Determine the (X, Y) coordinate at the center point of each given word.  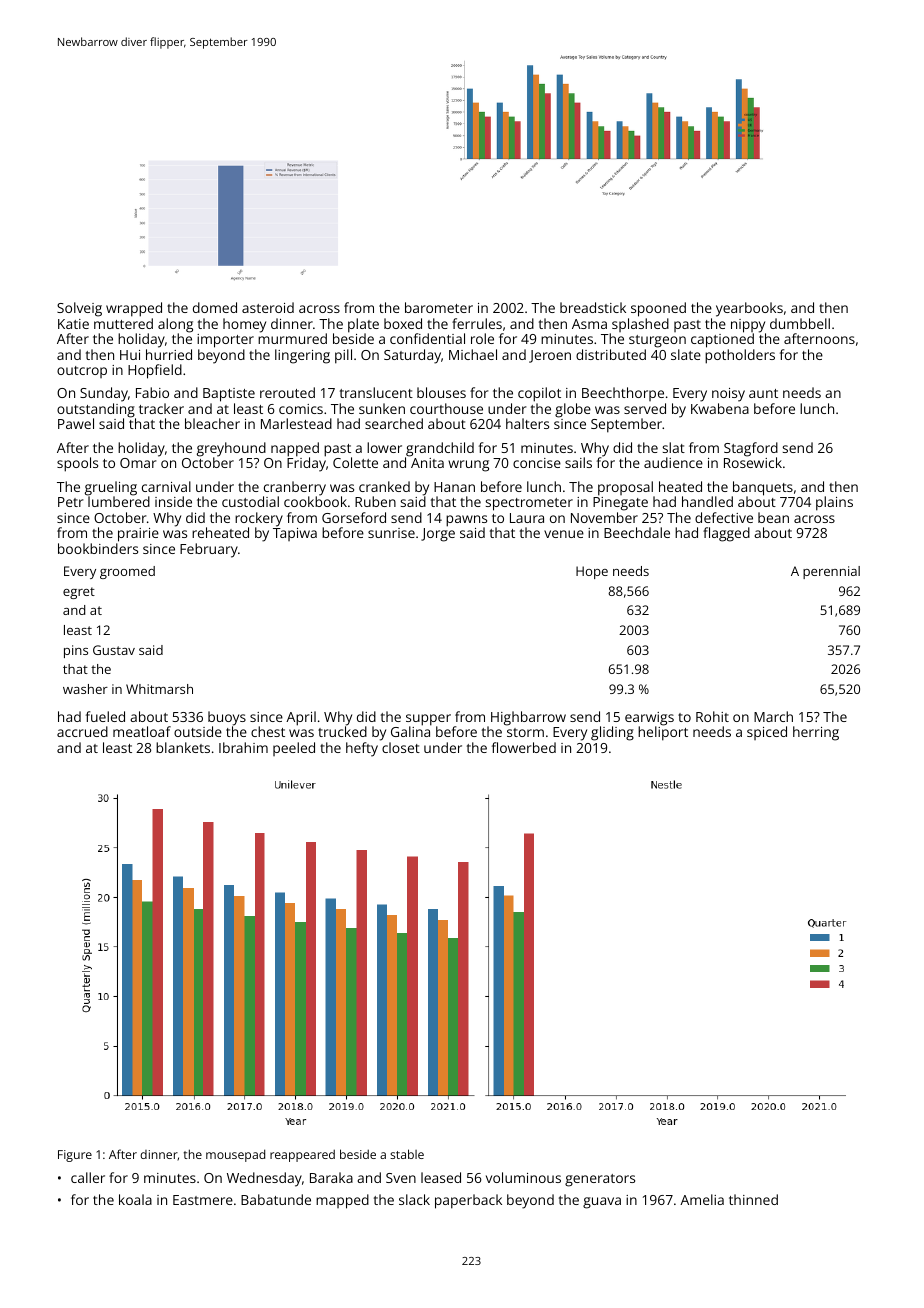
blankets (183, 747)
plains (834, 503)
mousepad (235, 1155)
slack (414, 1199)
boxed (403, 323)
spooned (658, 309)
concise (537, 463)
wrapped (134, 309)
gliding (612, 733)
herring (816, 733)
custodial (250, 501)
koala (135, 1199)
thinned (753, 1199)
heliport (663, 733)
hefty (362, 749)
